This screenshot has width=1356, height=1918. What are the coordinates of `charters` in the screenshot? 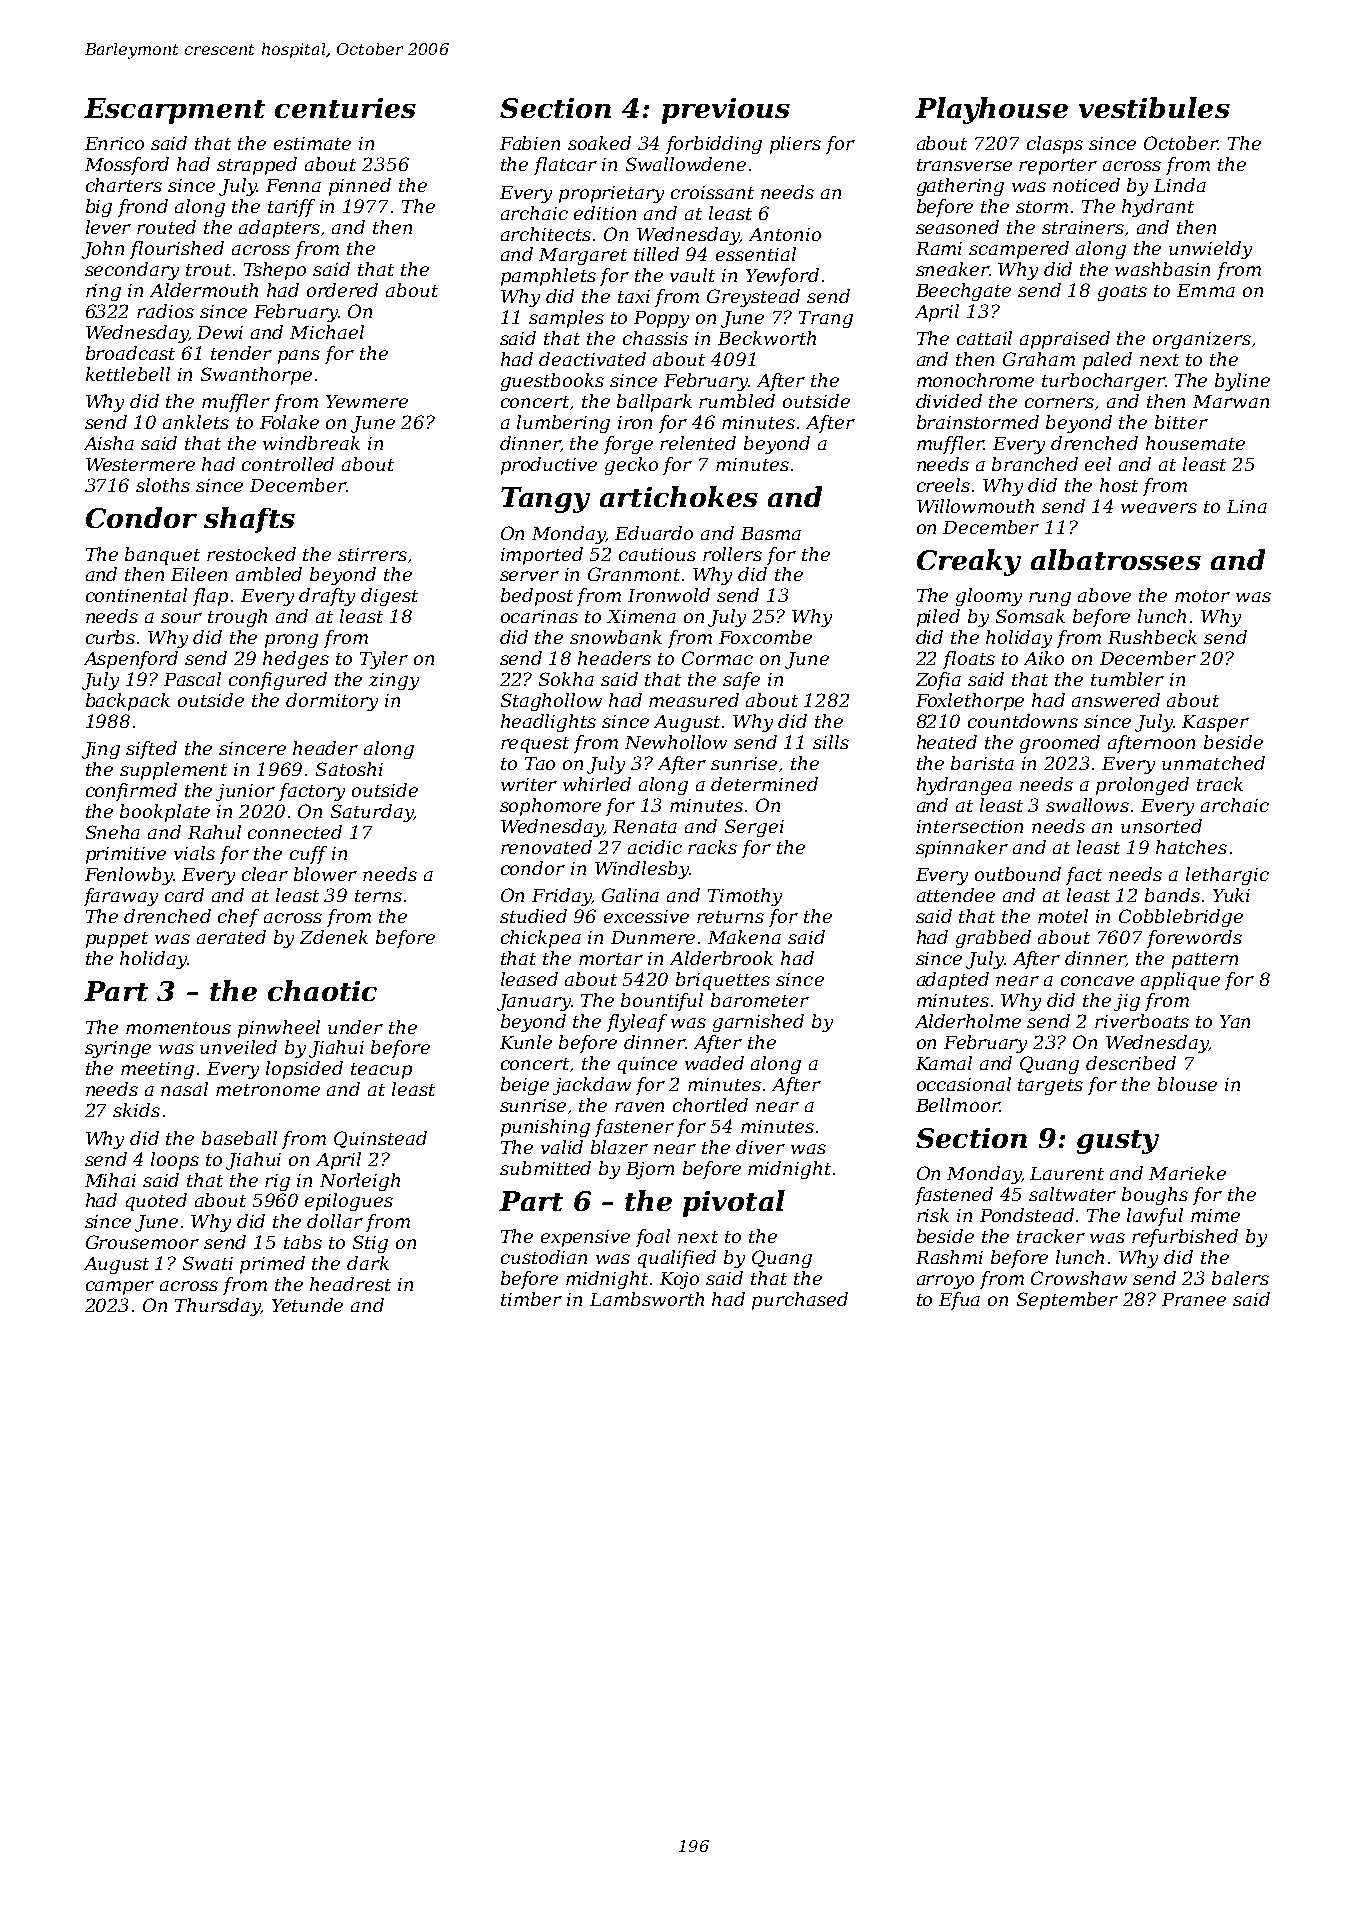 It's located at (124, 185).
